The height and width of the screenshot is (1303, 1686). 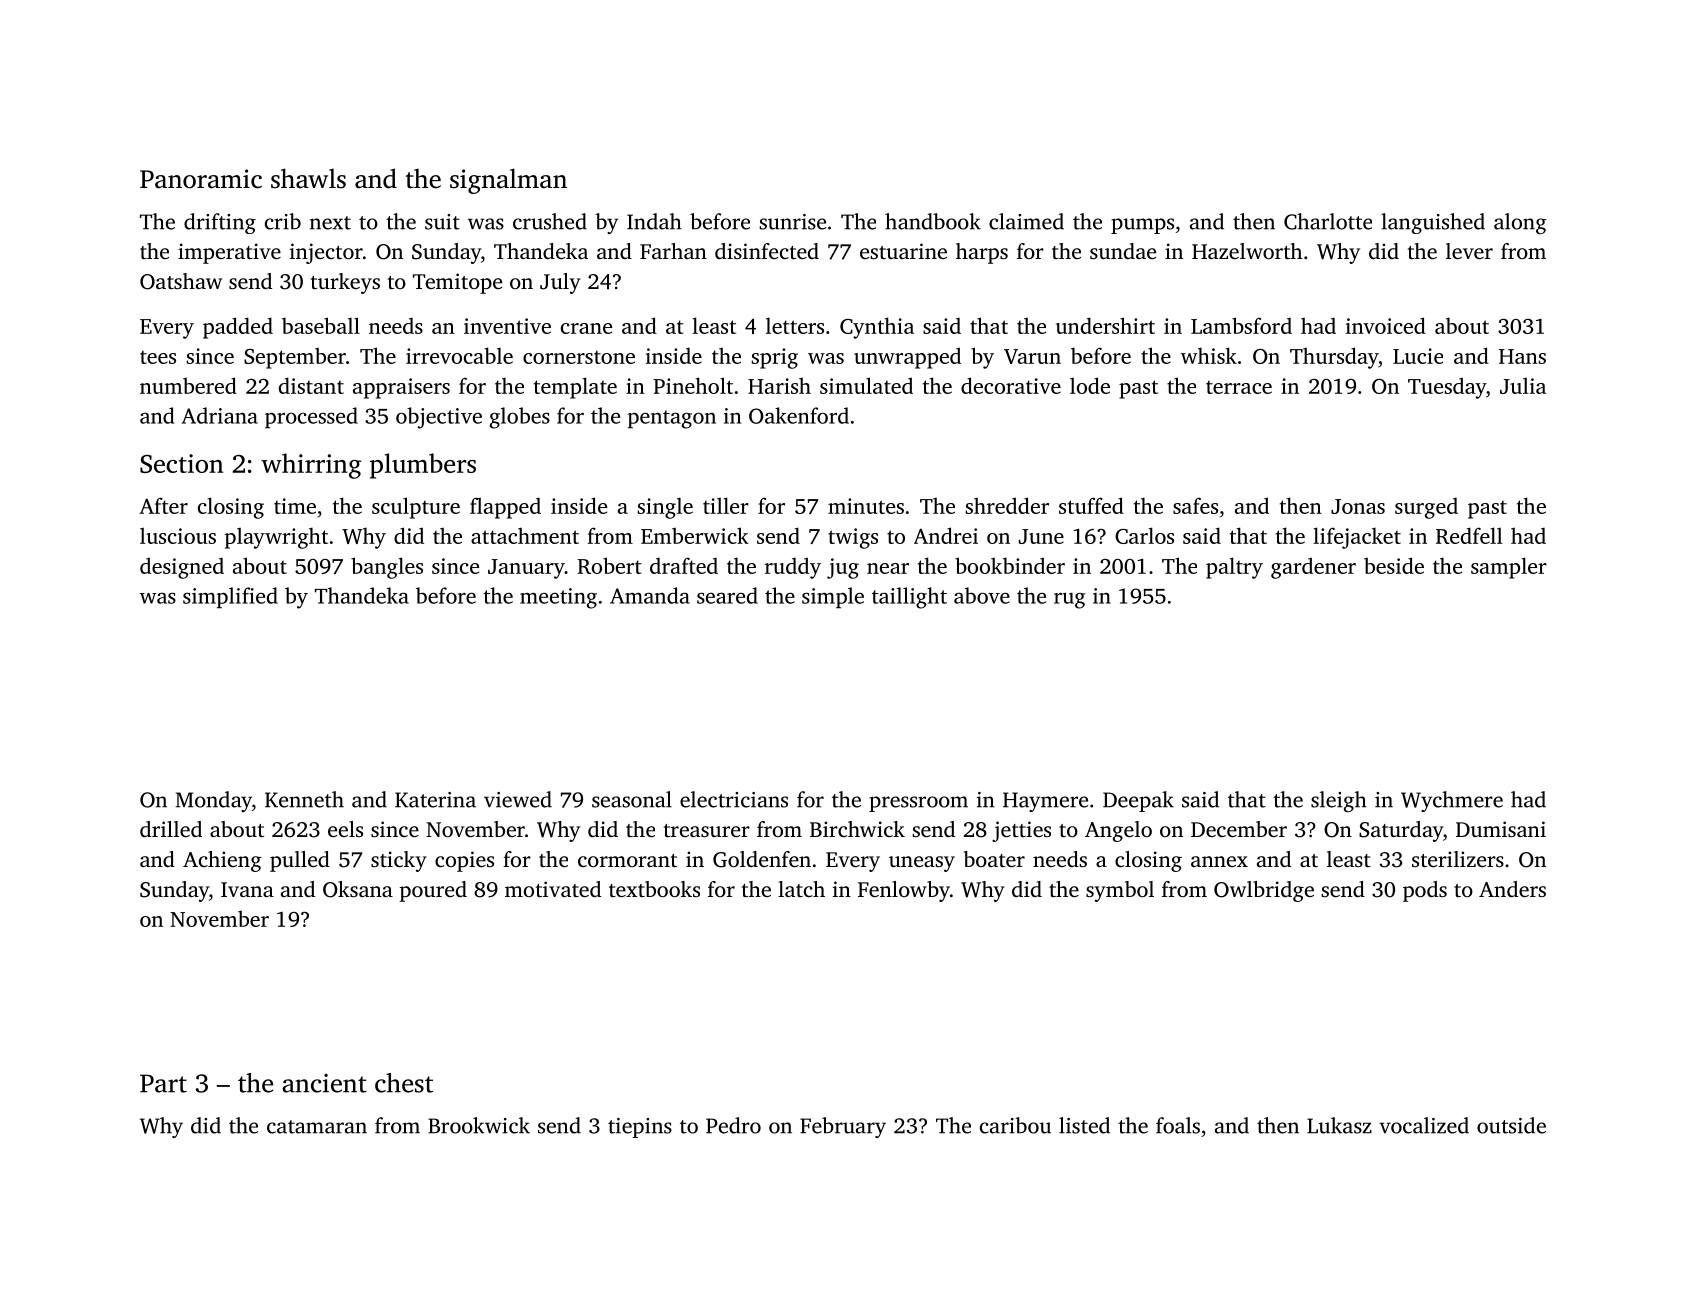 I want to click on Panoramic, so click(x=201, y=179).
